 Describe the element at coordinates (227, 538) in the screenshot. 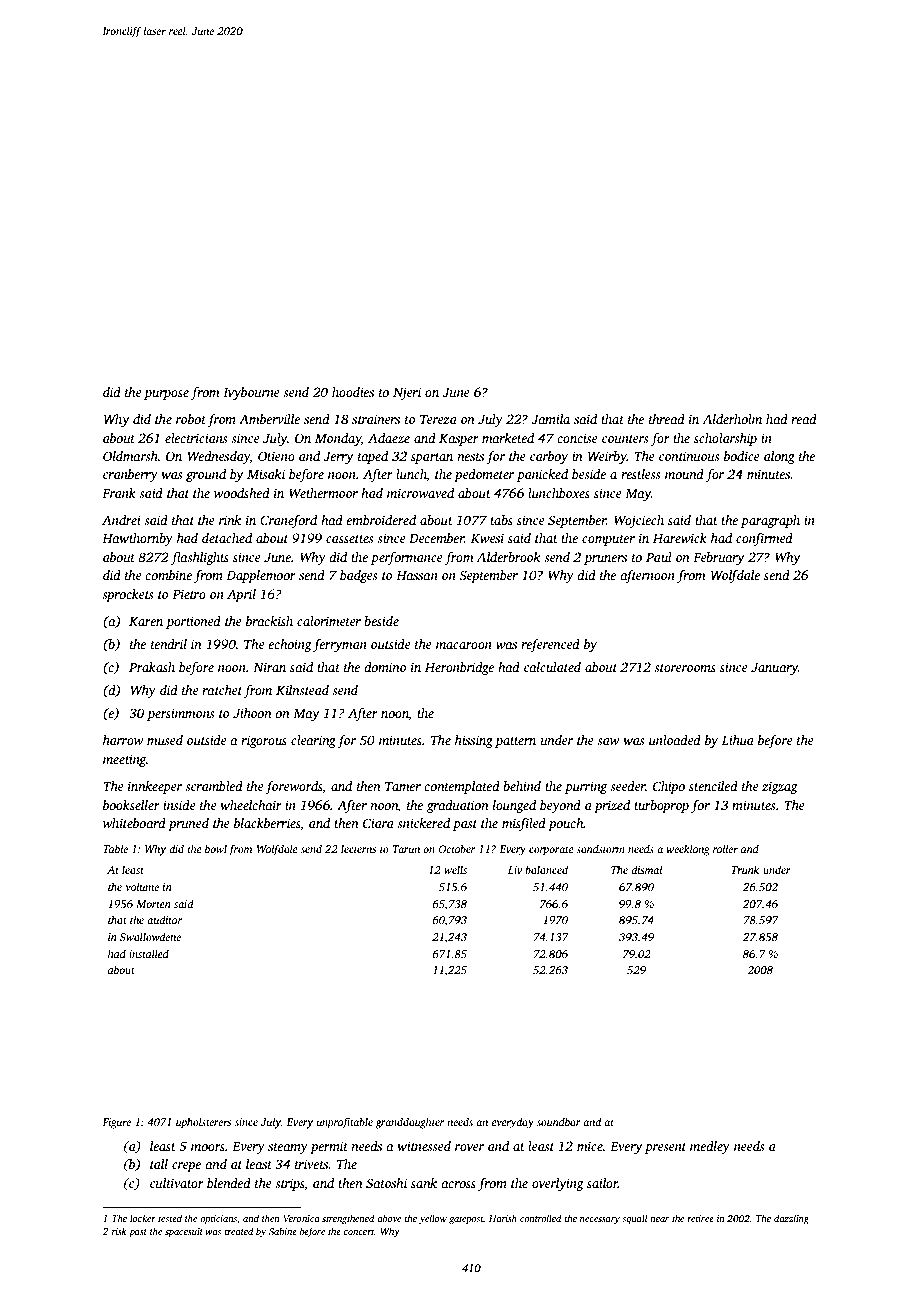

I see `detached` at that location.
